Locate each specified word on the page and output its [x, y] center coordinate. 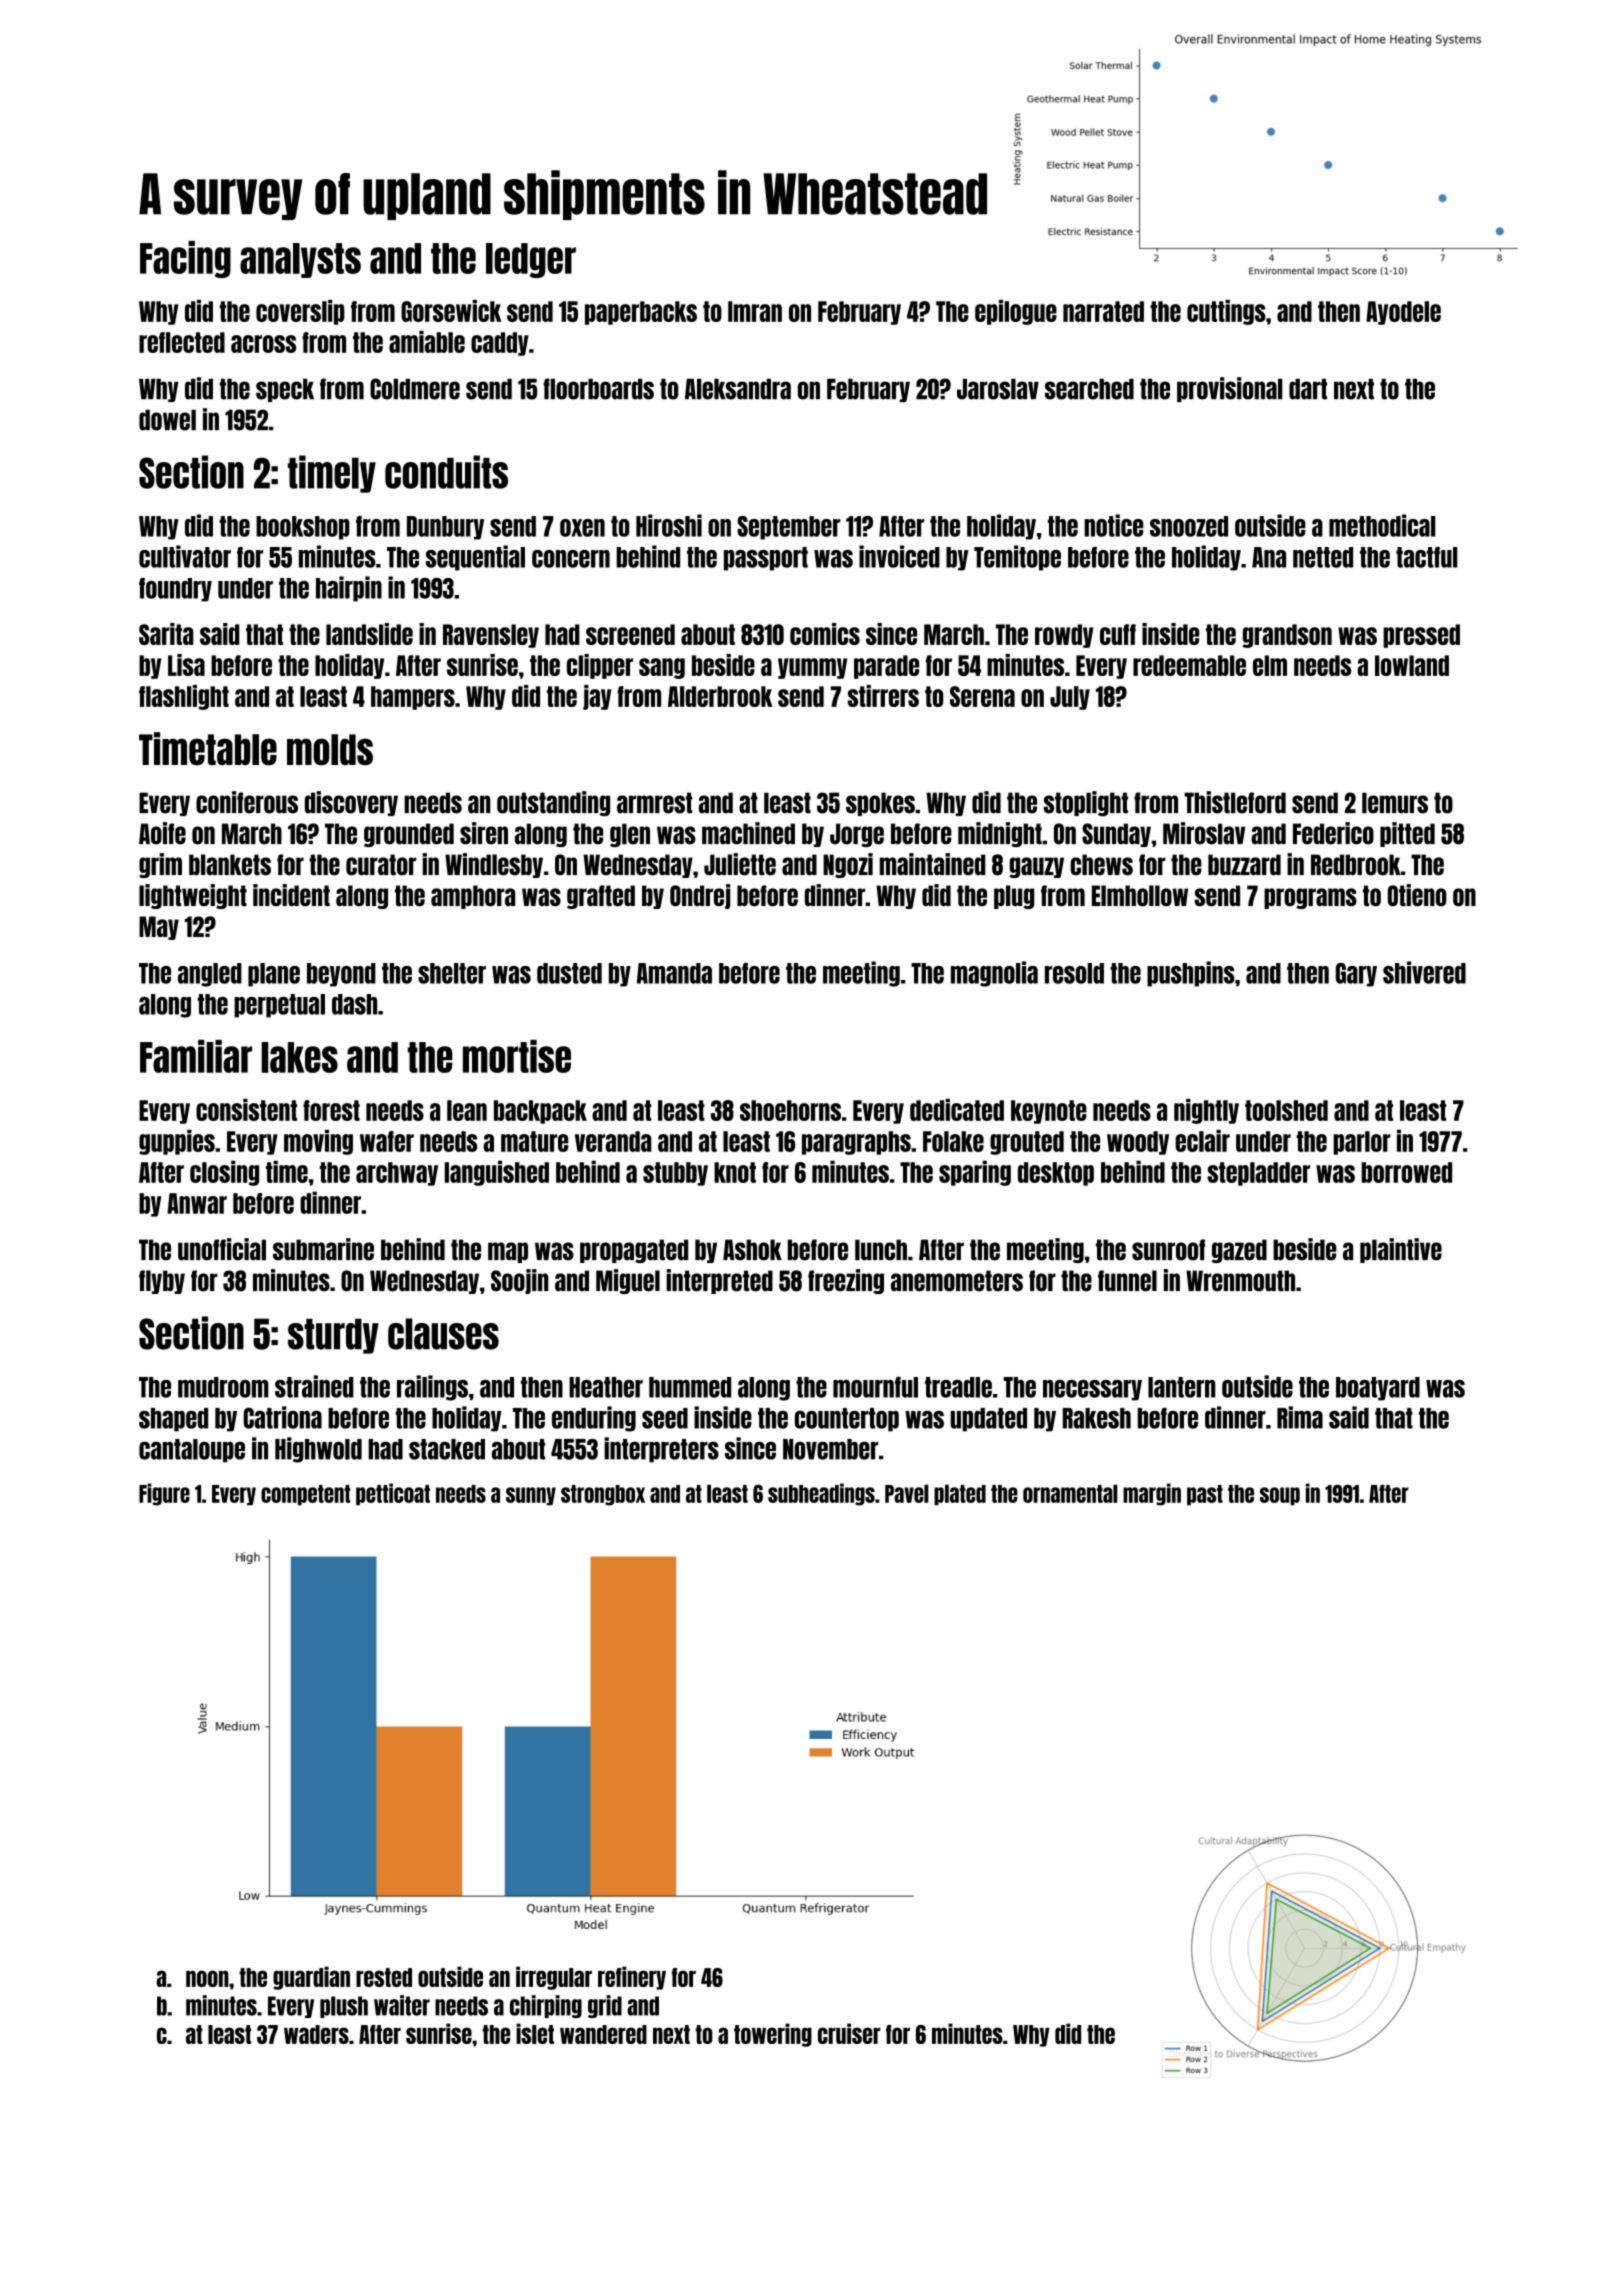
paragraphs [856, 1143]
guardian [311, 1978]
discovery [351, 803]
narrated [1103, 311]
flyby [162, 1282]
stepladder [1258, 1174]
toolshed [1286, 1110]
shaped [173, 1420]
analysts [300, 260]
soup [1280, 1496]
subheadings [821, 1494]
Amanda [674, 973]
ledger [531, 260]
